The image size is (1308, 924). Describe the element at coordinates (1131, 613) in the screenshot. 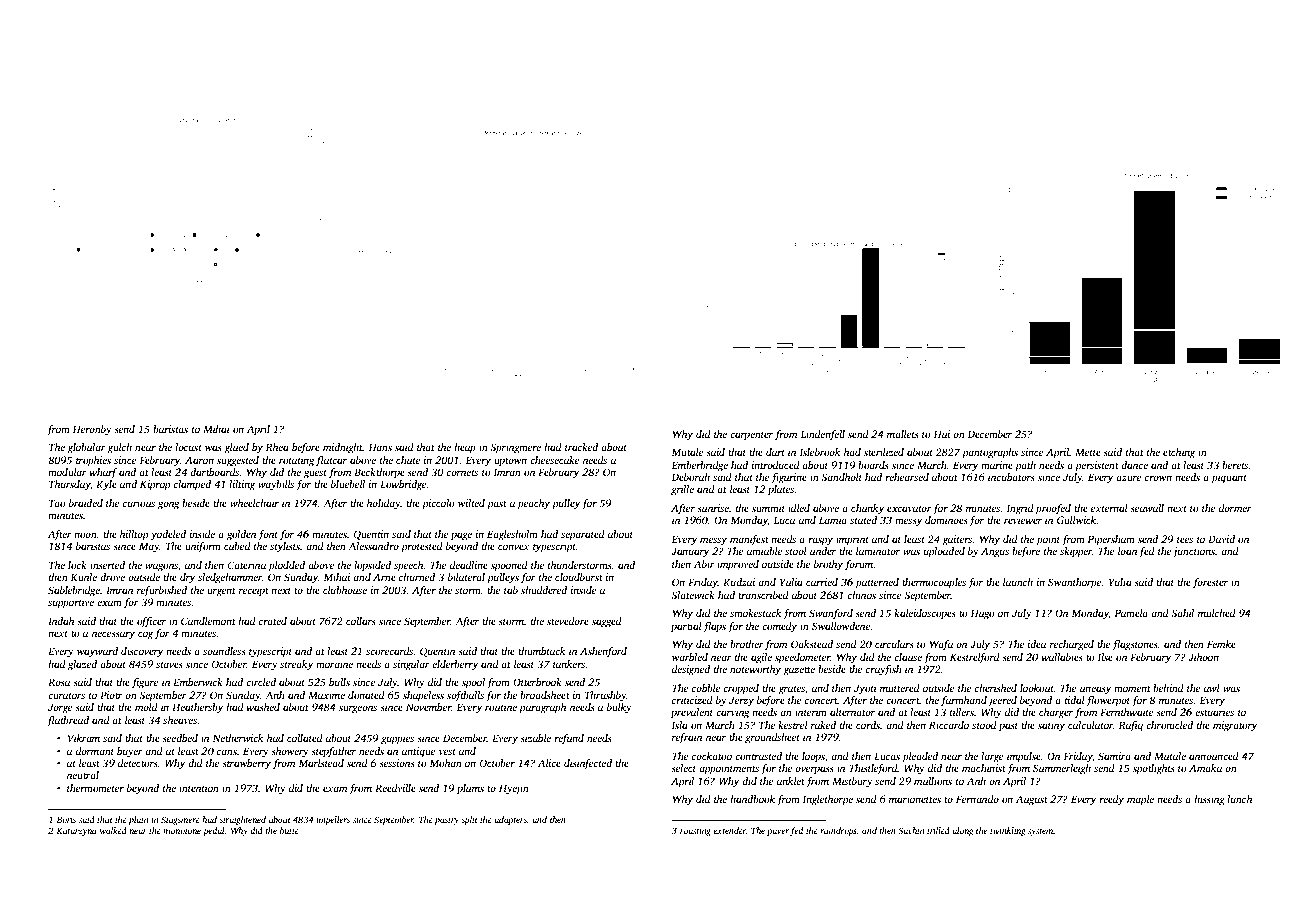

I see `Pamela` at that location.
